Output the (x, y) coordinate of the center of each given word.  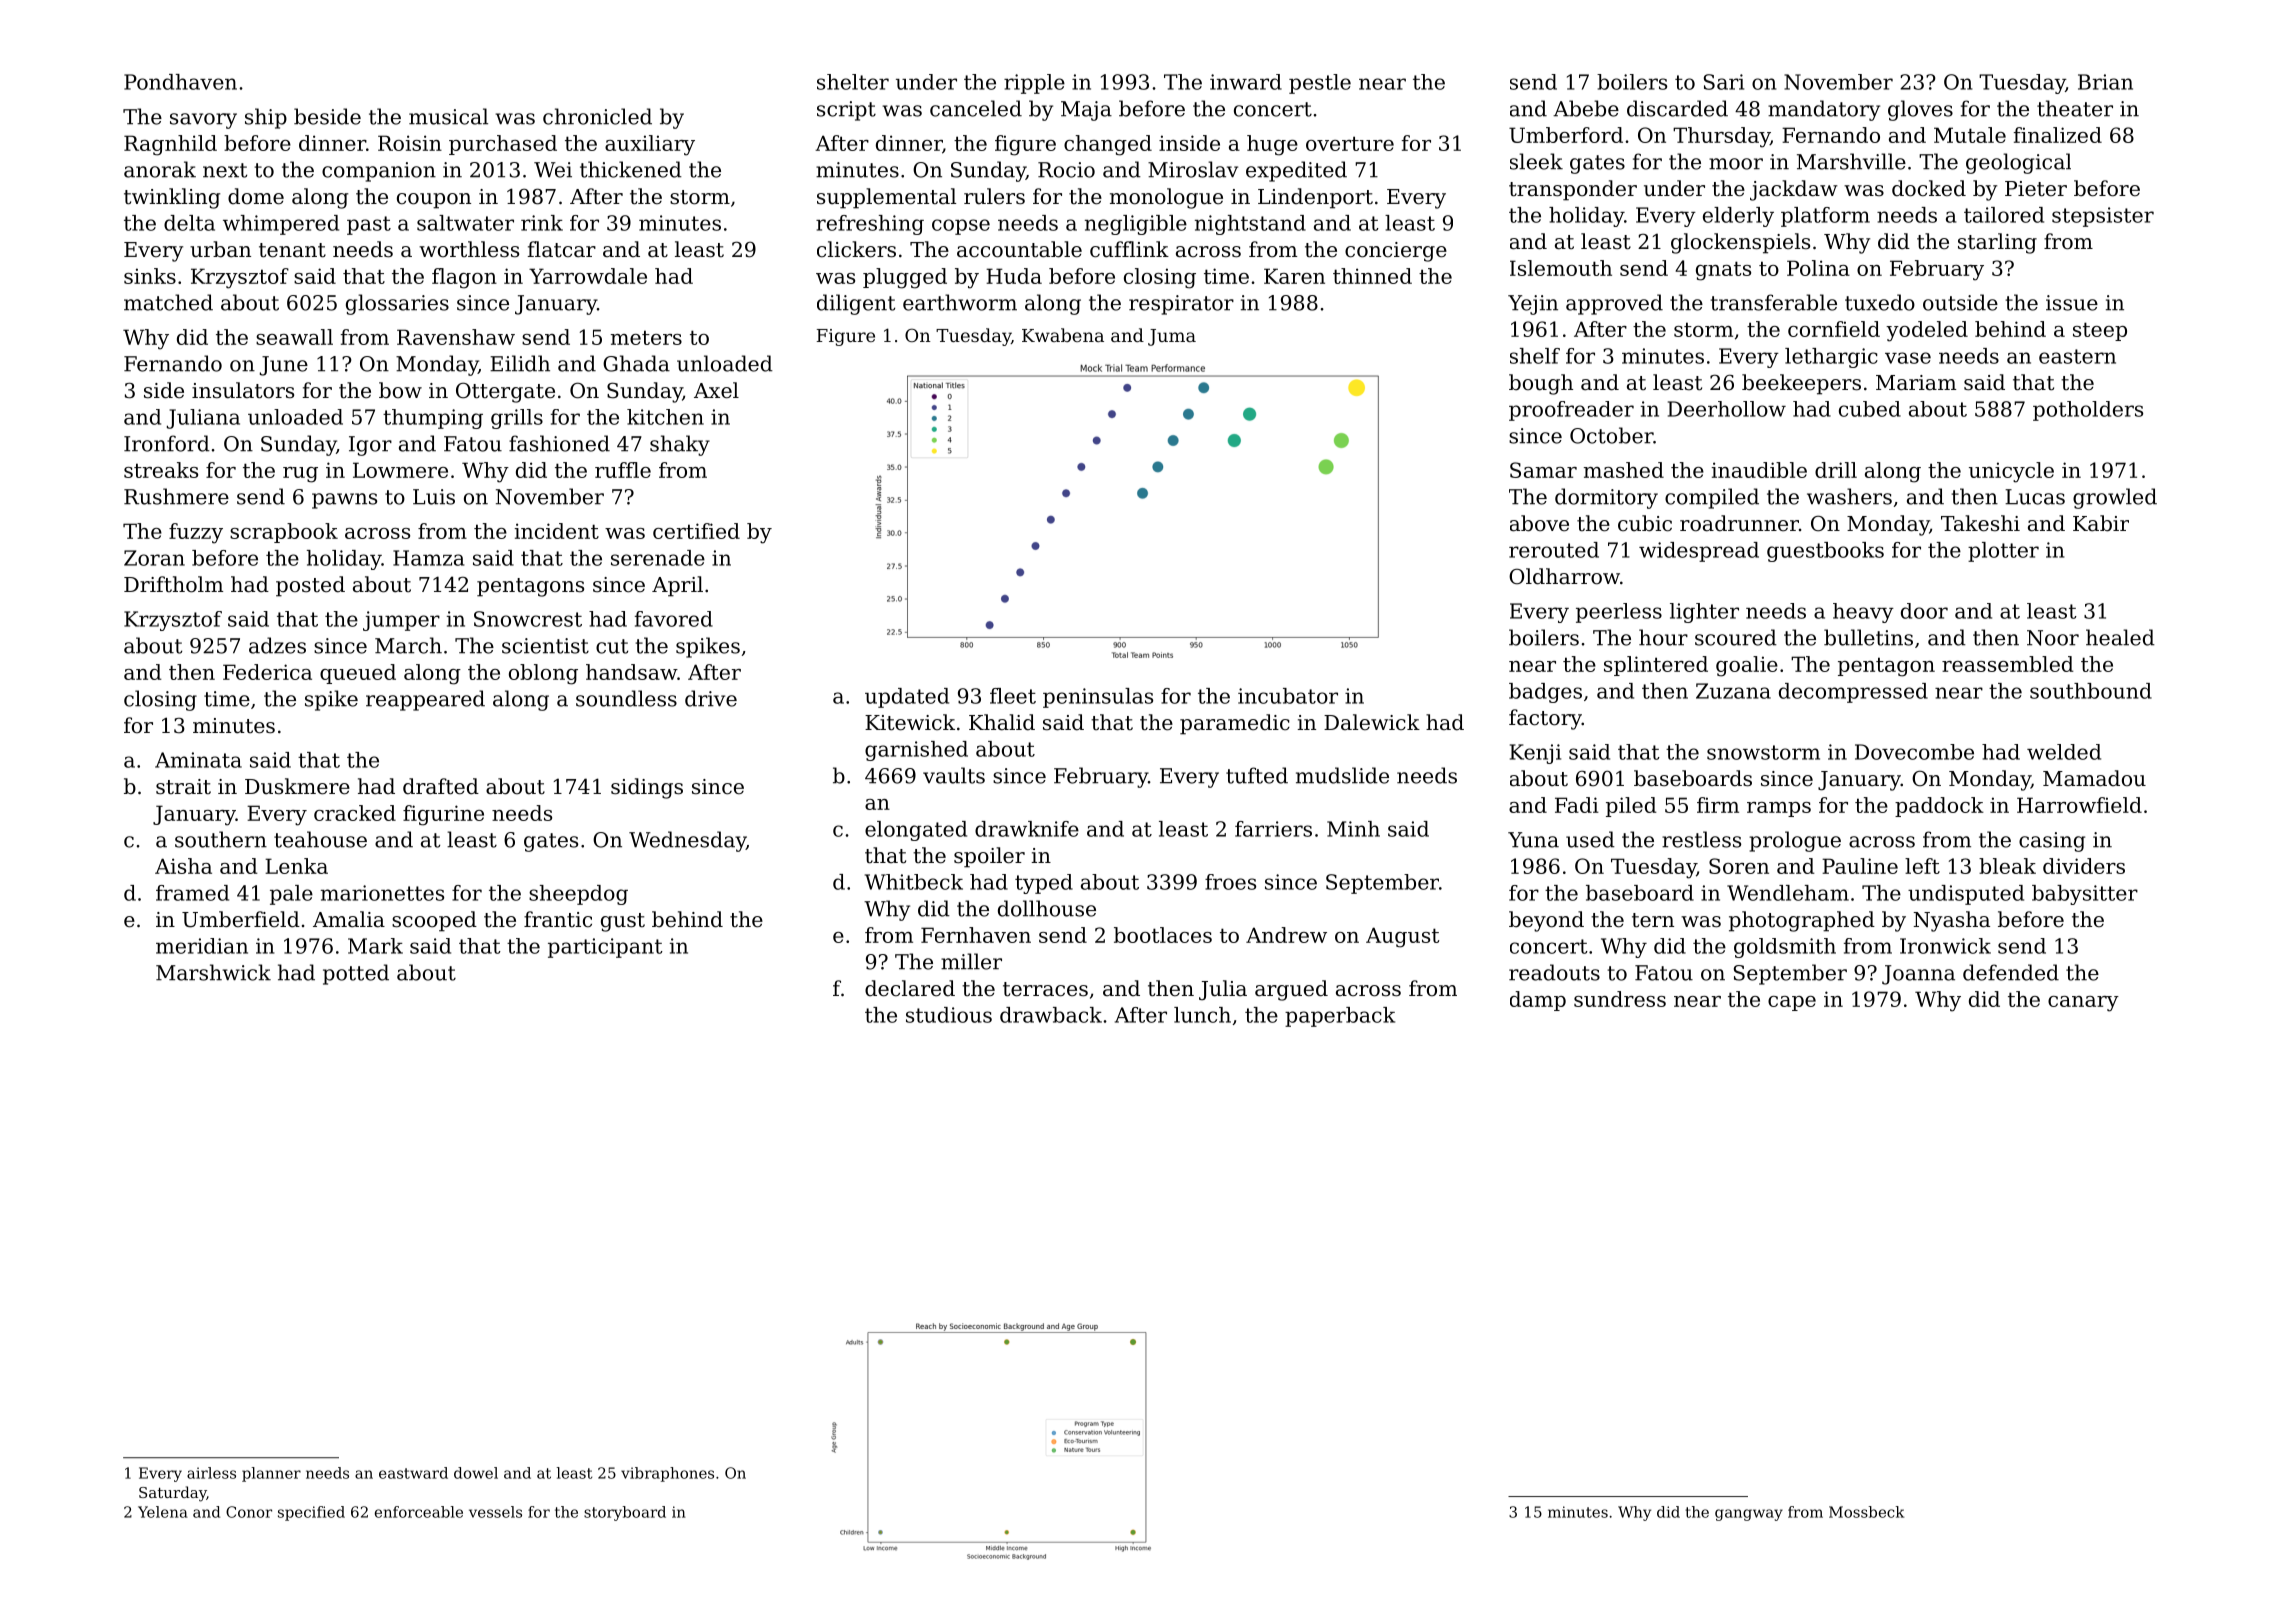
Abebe (1586, 108)
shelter (853, 82)
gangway (1749, 1515)
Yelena (163, 1512)
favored (674, 619)
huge (1272, 145)
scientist (545, 646)
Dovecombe (1914, 752)
